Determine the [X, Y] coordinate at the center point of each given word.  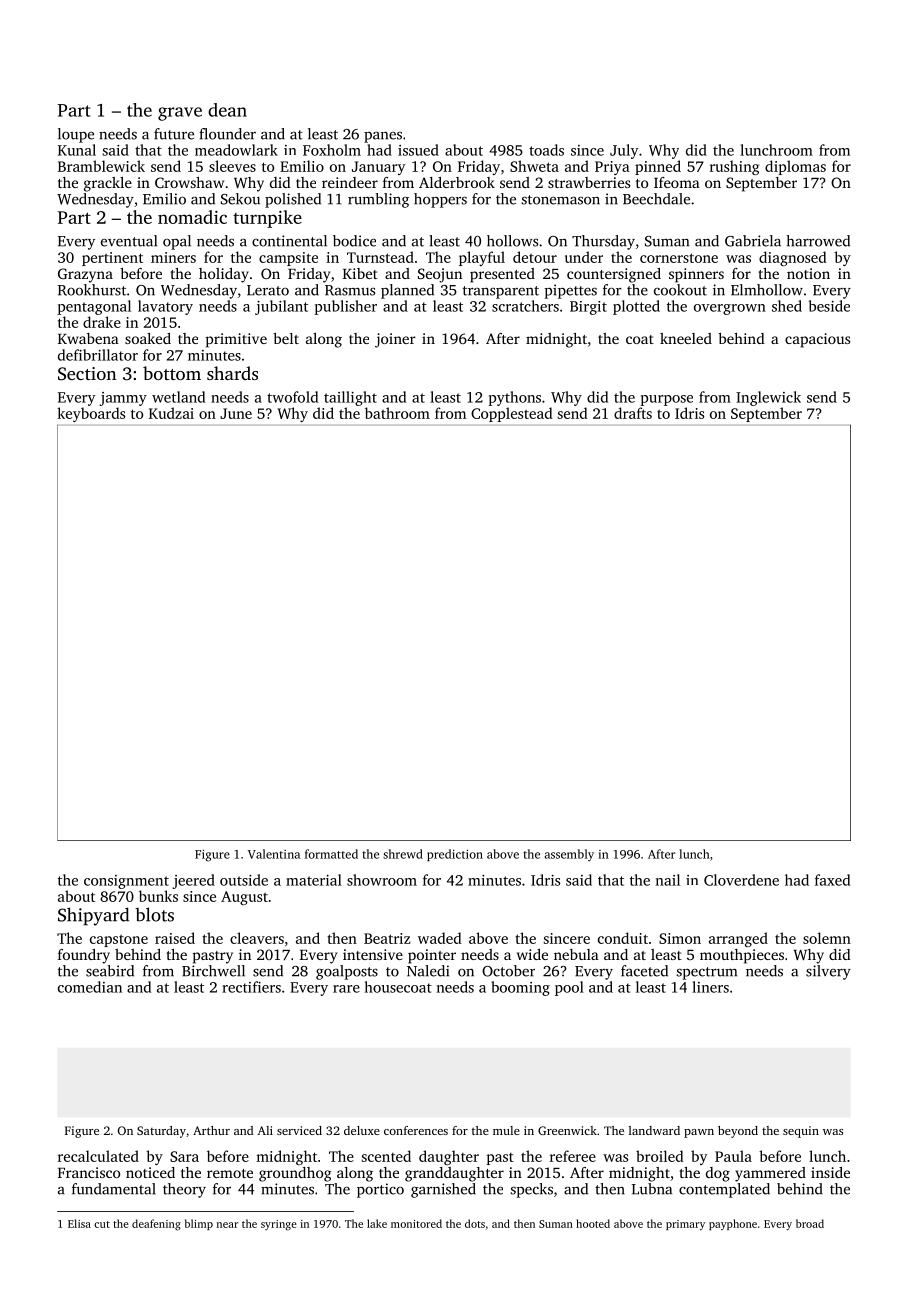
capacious [817, 340]
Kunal [77, 150]
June [236, 413]
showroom [382, 880]
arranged [738, 939]
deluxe [362, 1130]
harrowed [818, 241]
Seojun [440, 275]
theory [184, 1190]
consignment [126, 882]
